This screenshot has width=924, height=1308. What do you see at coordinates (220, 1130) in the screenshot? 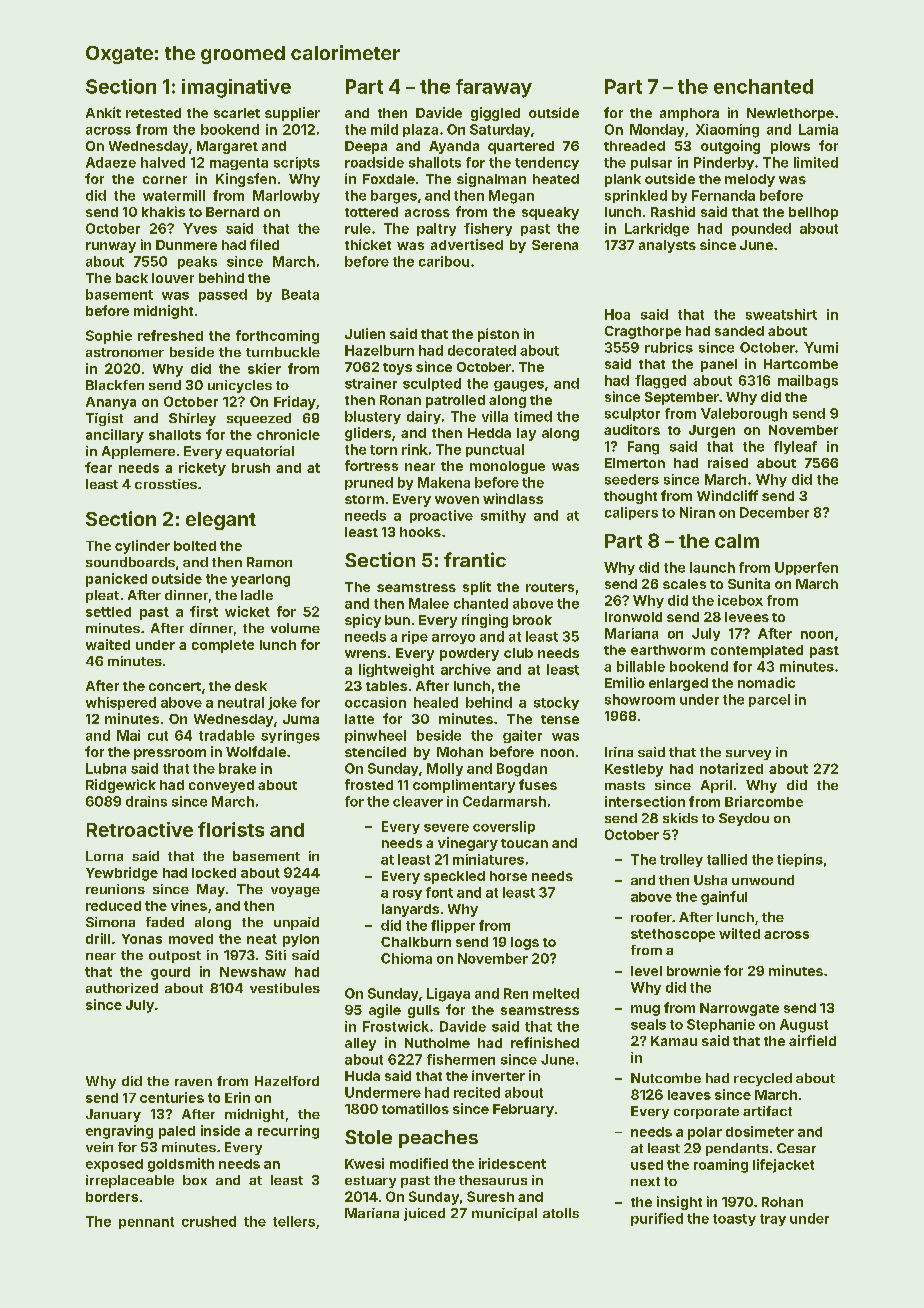
I see `inside` at bounding box center [220, 1130].
